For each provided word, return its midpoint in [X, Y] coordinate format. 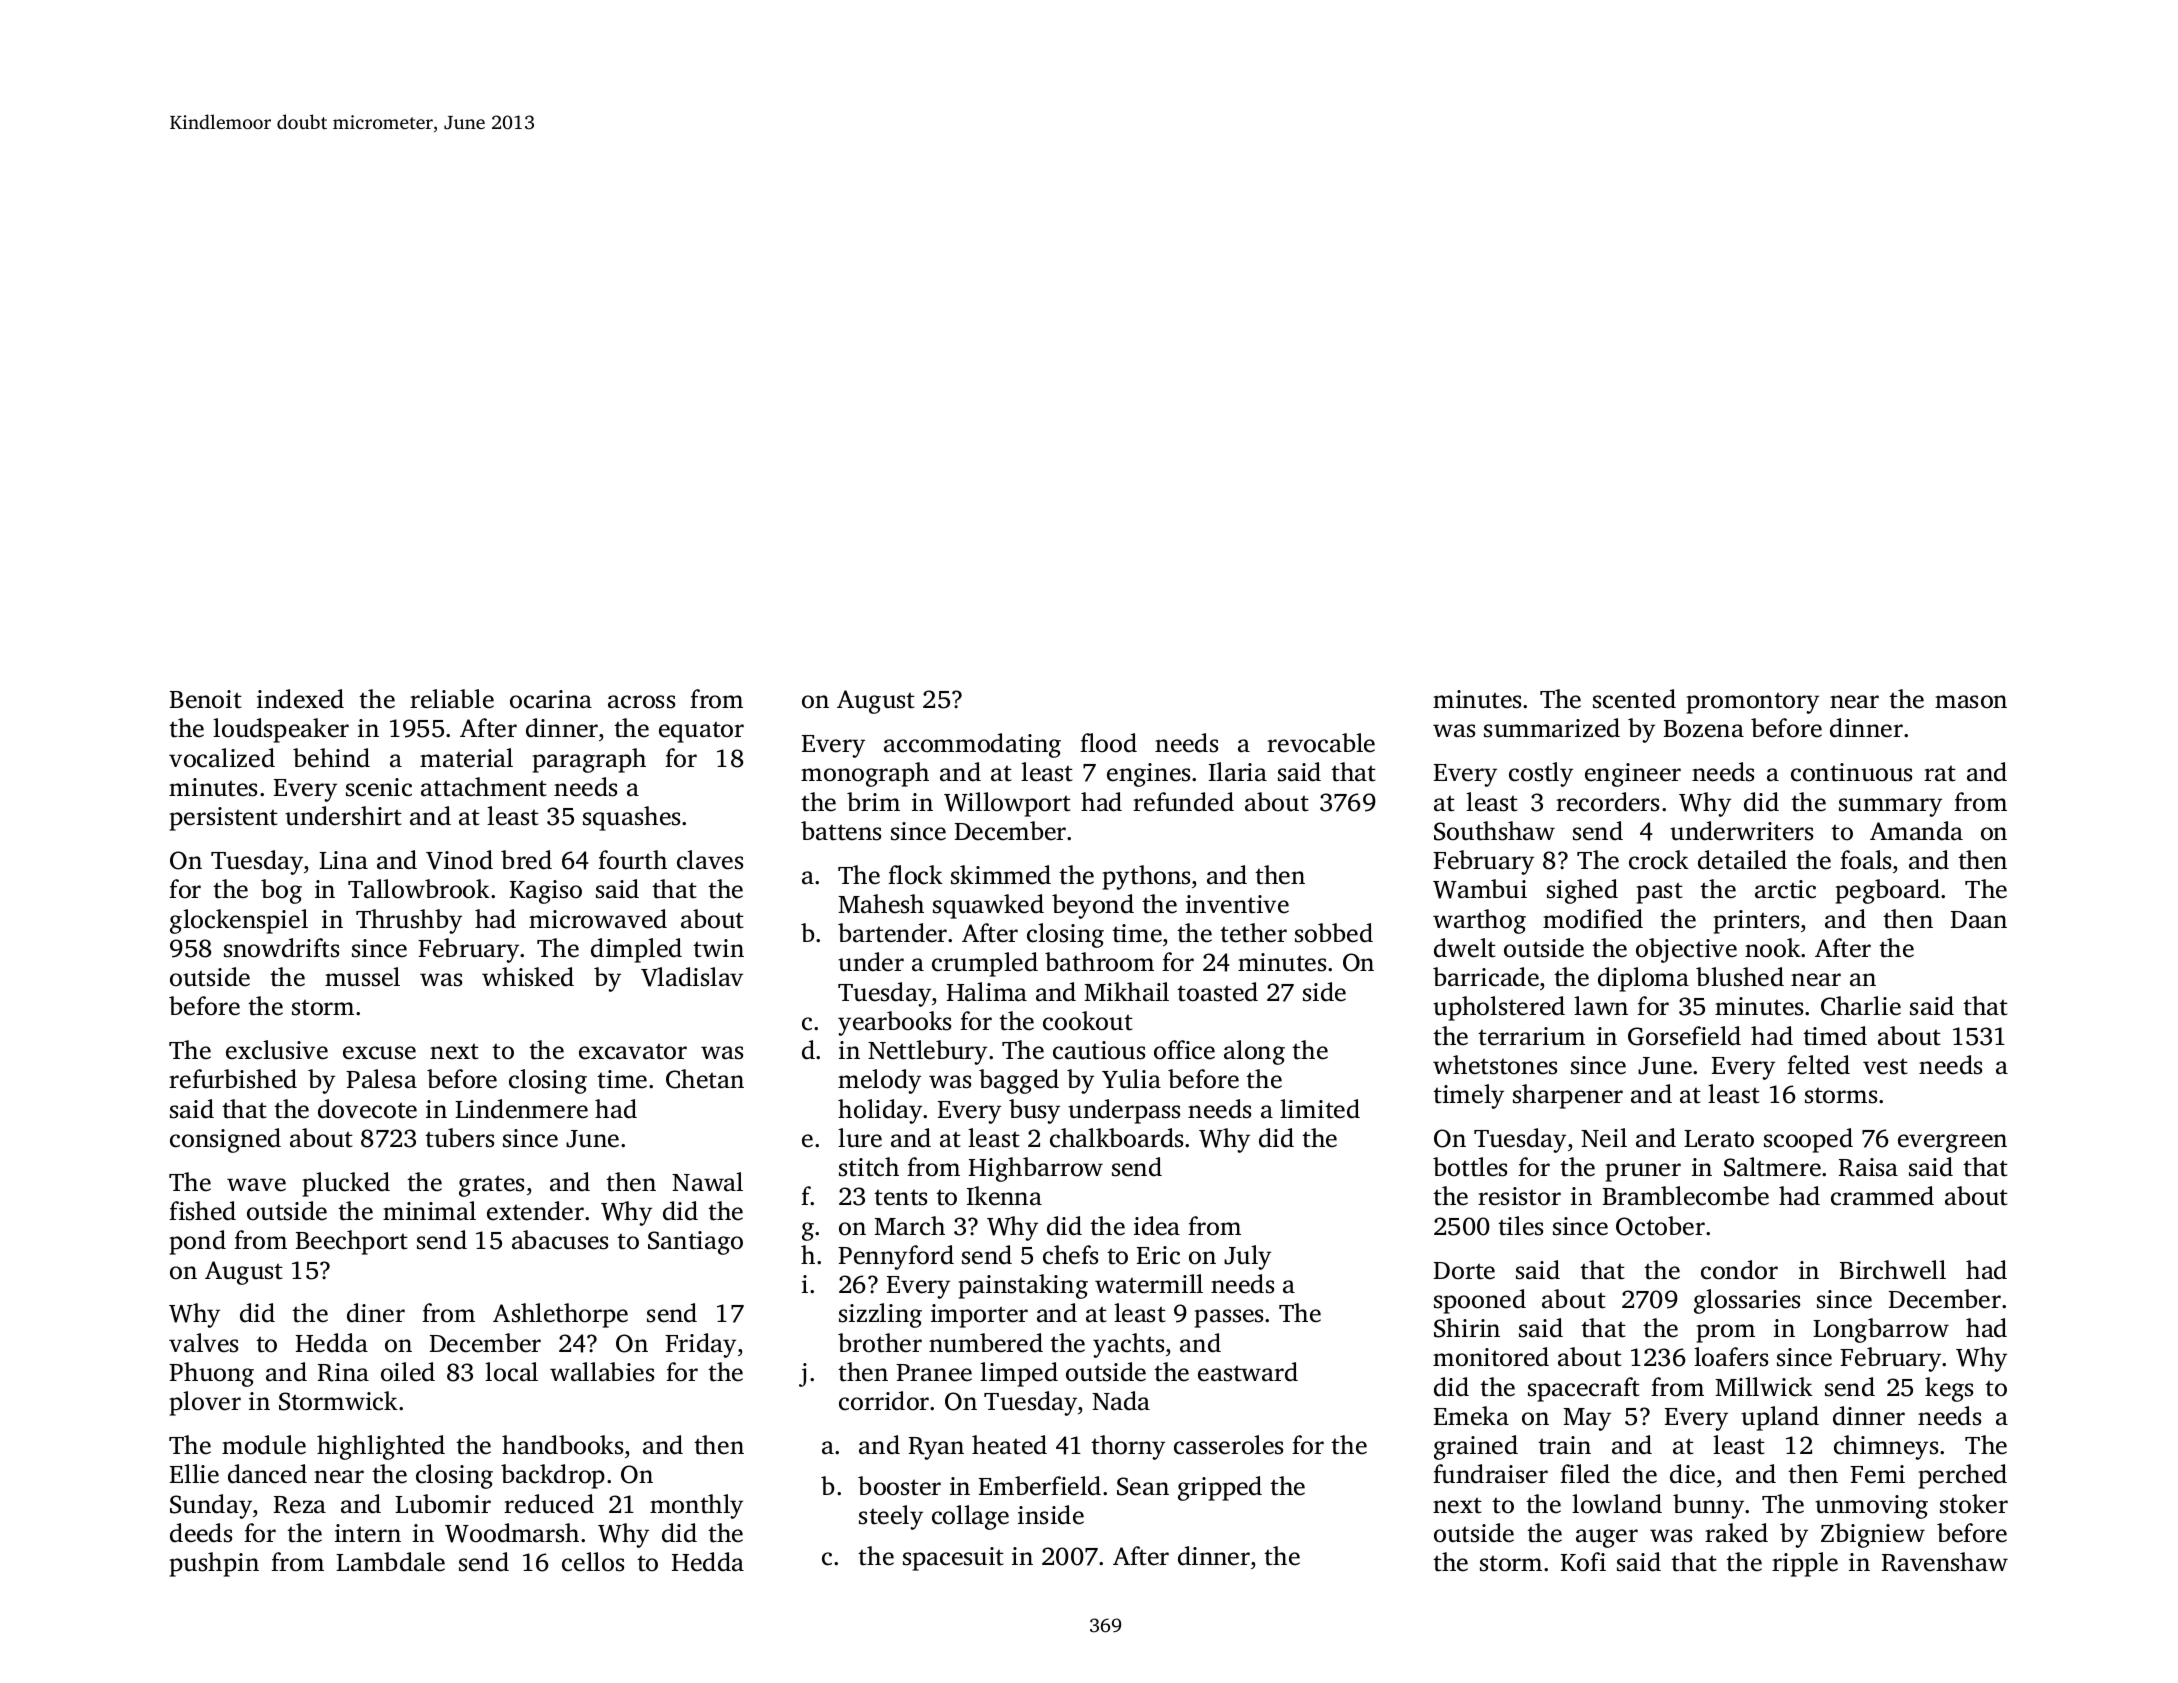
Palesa [381, 1079]
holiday [881, 1111]
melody [879, 1081]
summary [1890, 807]
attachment [484, 787]
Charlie [1861, 1006]
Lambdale [390, 1562]
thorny [1128, 1447]
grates [491, 1186]
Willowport [1007, 804]
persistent [224, 819]
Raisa [1868, 1167]
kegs [1949, 1389]
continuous [1851, 772]
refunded [1183, 802]
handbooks [562, 1445]
